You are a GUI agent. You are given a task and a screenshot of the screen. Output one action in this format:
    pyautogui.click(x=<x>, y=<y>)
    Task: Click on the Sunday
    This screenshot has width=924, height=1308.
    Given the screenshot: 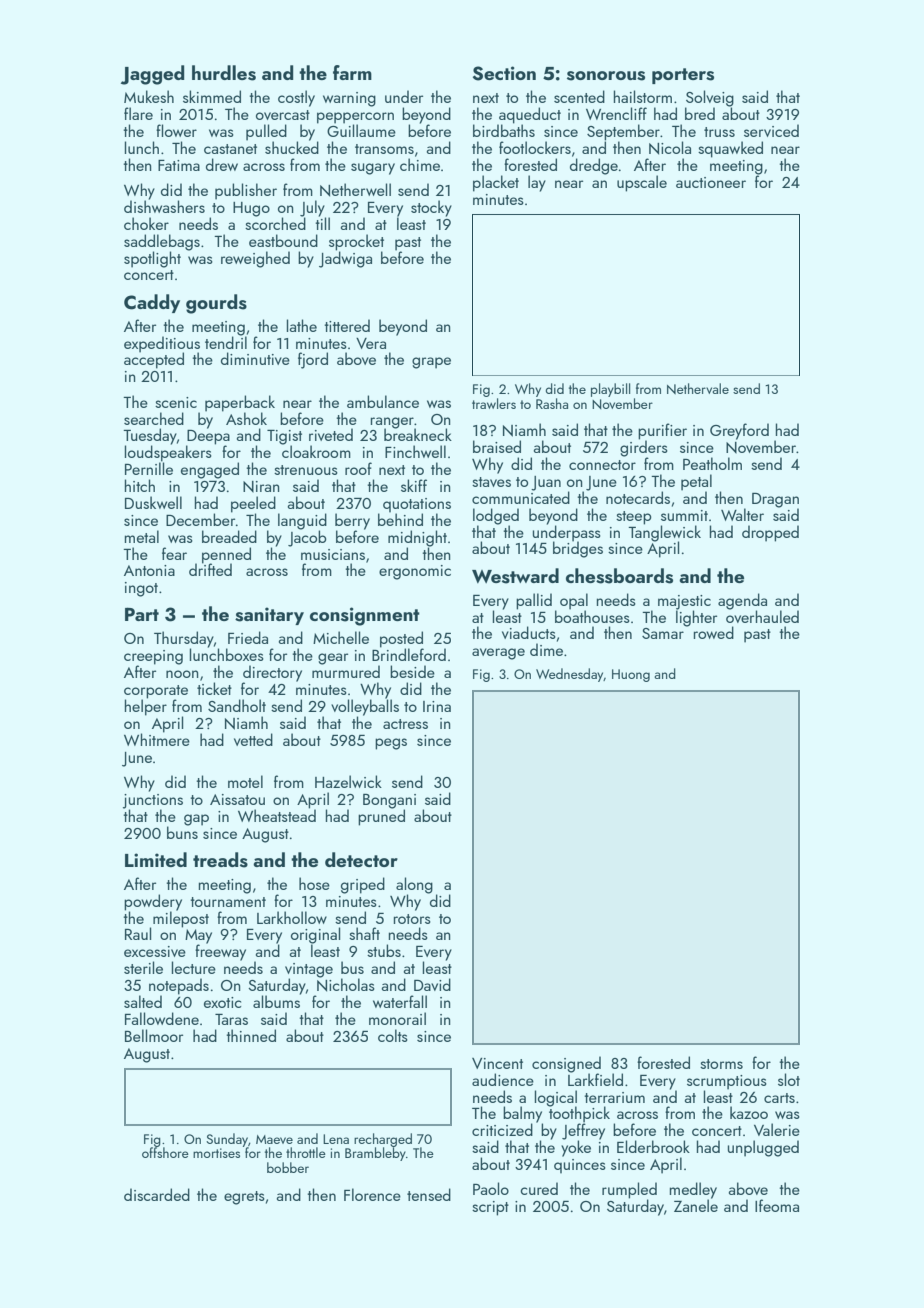 What is the action you would take?
    pyautogui.click(x=227, y=1140)
